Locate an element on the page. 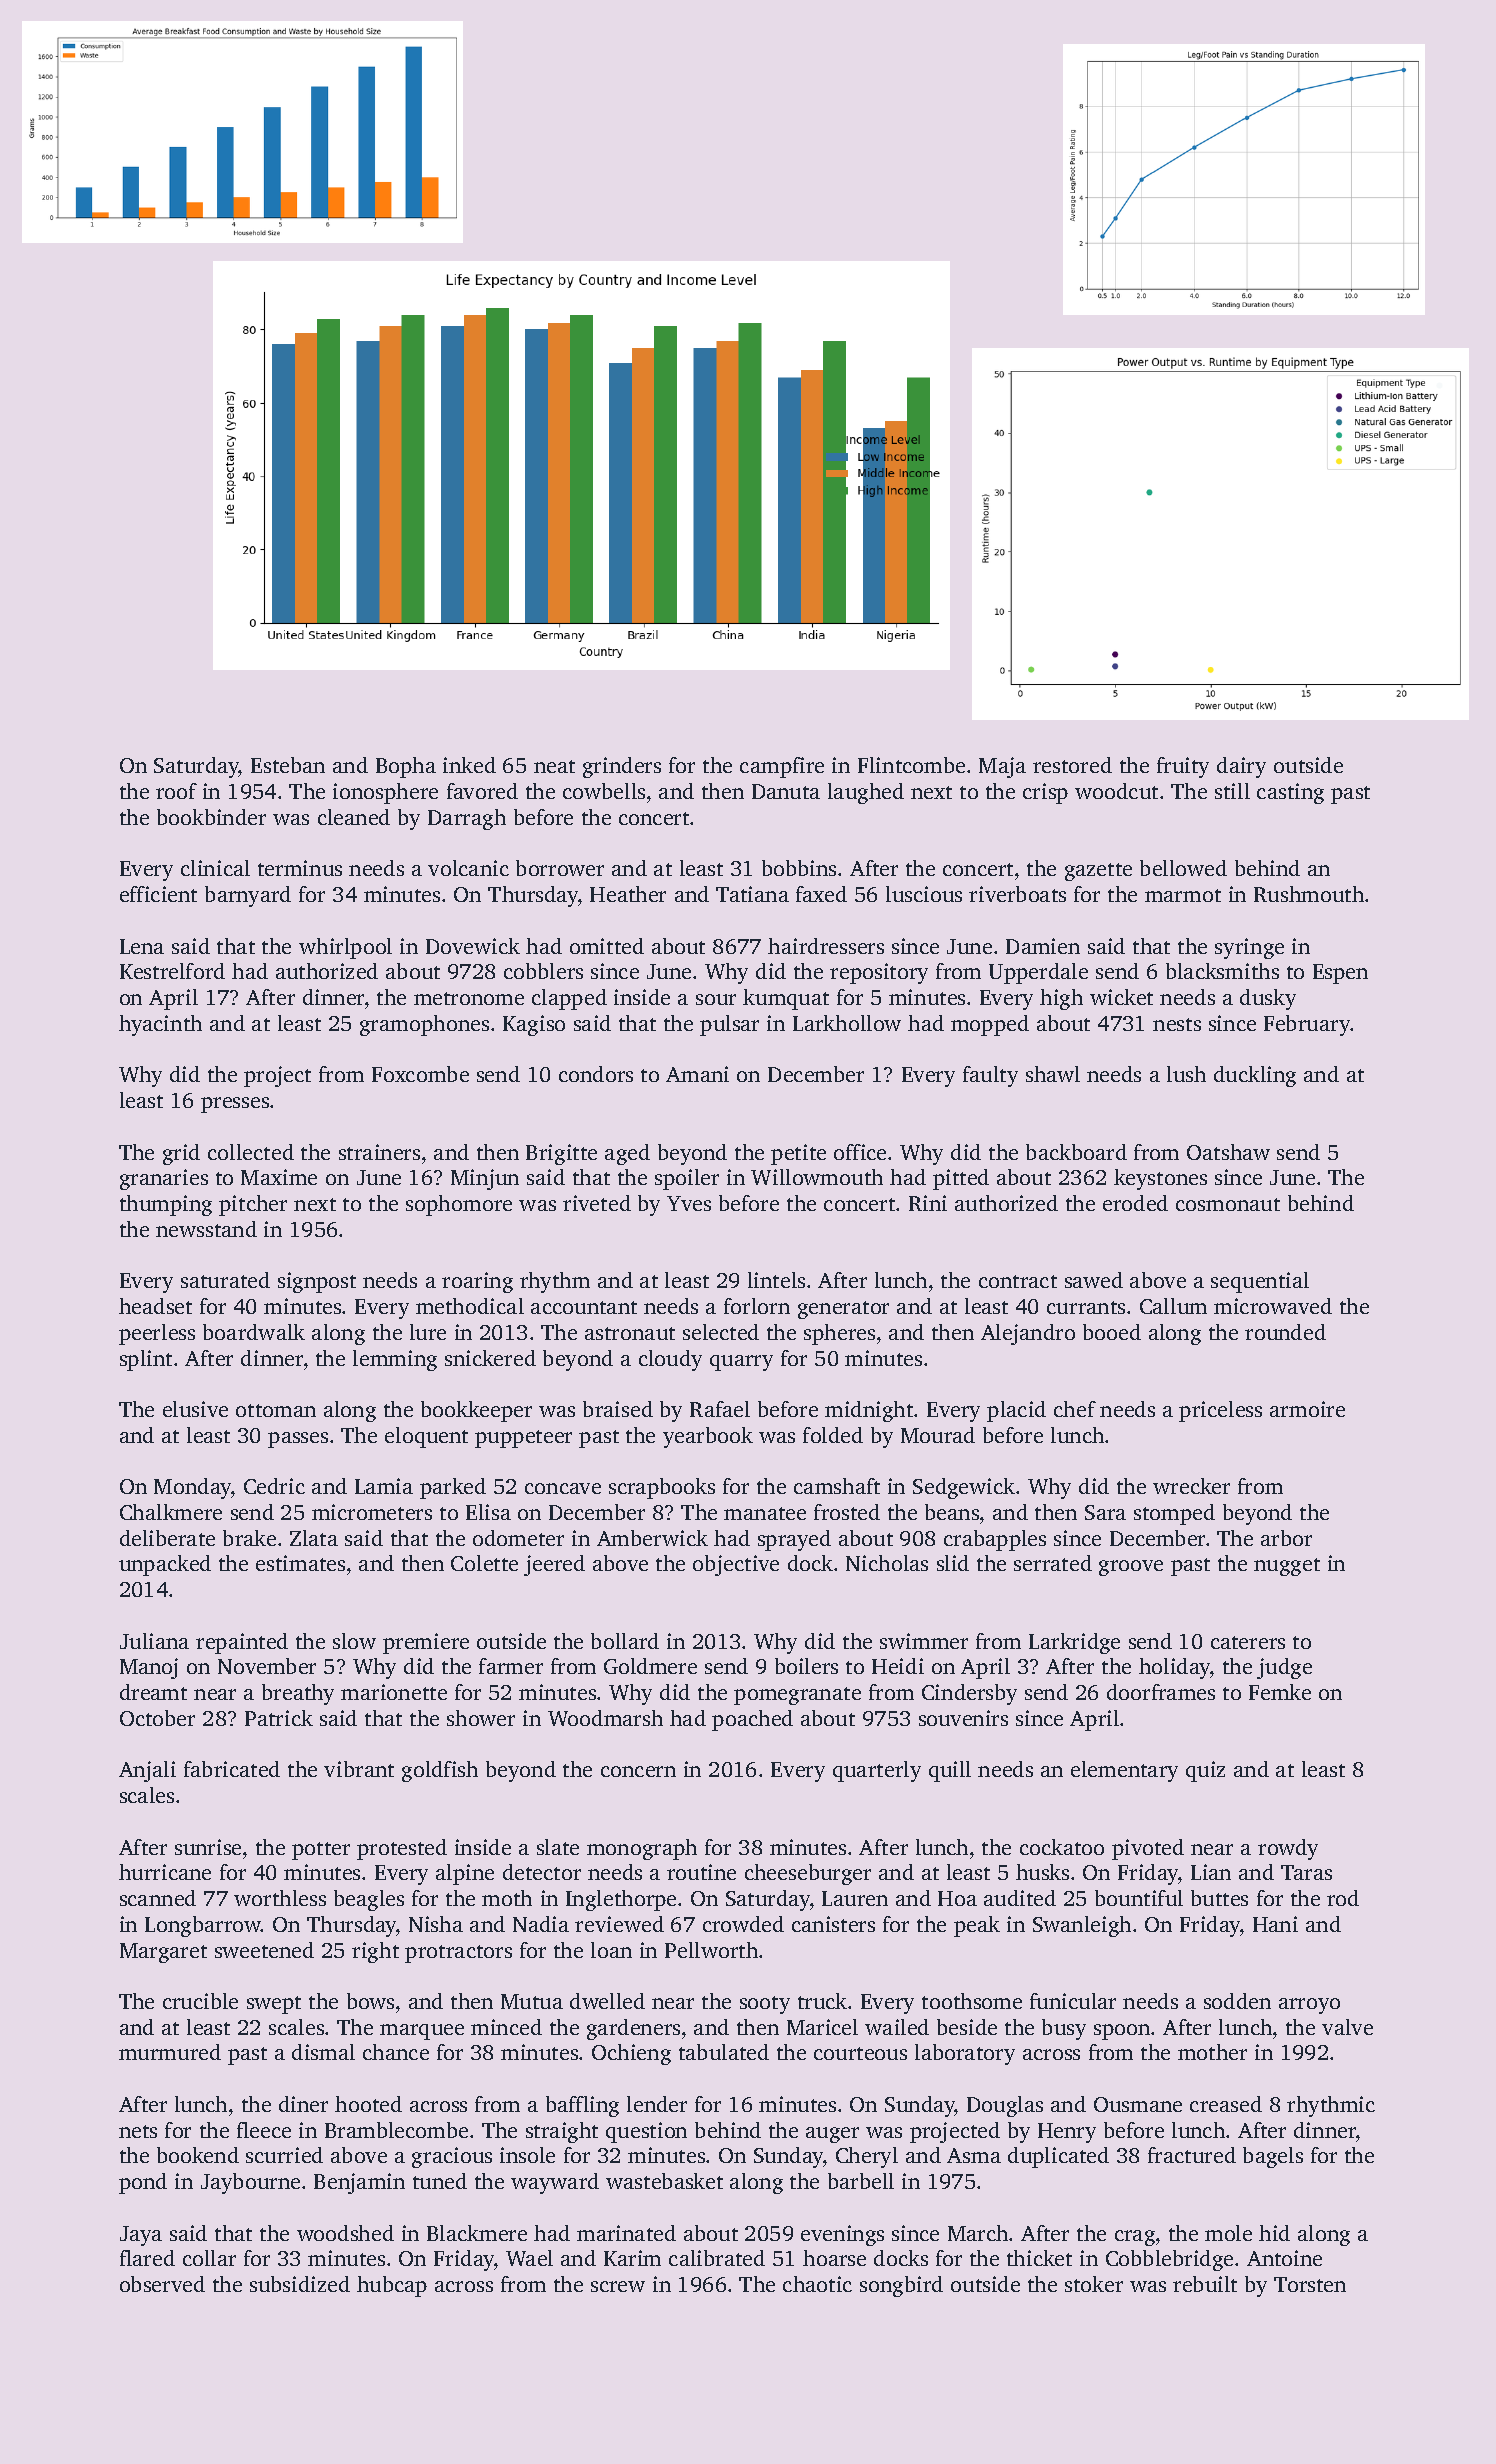 This page has width=1496, height=2464. courteous is located at coordinates (860, 2053).
